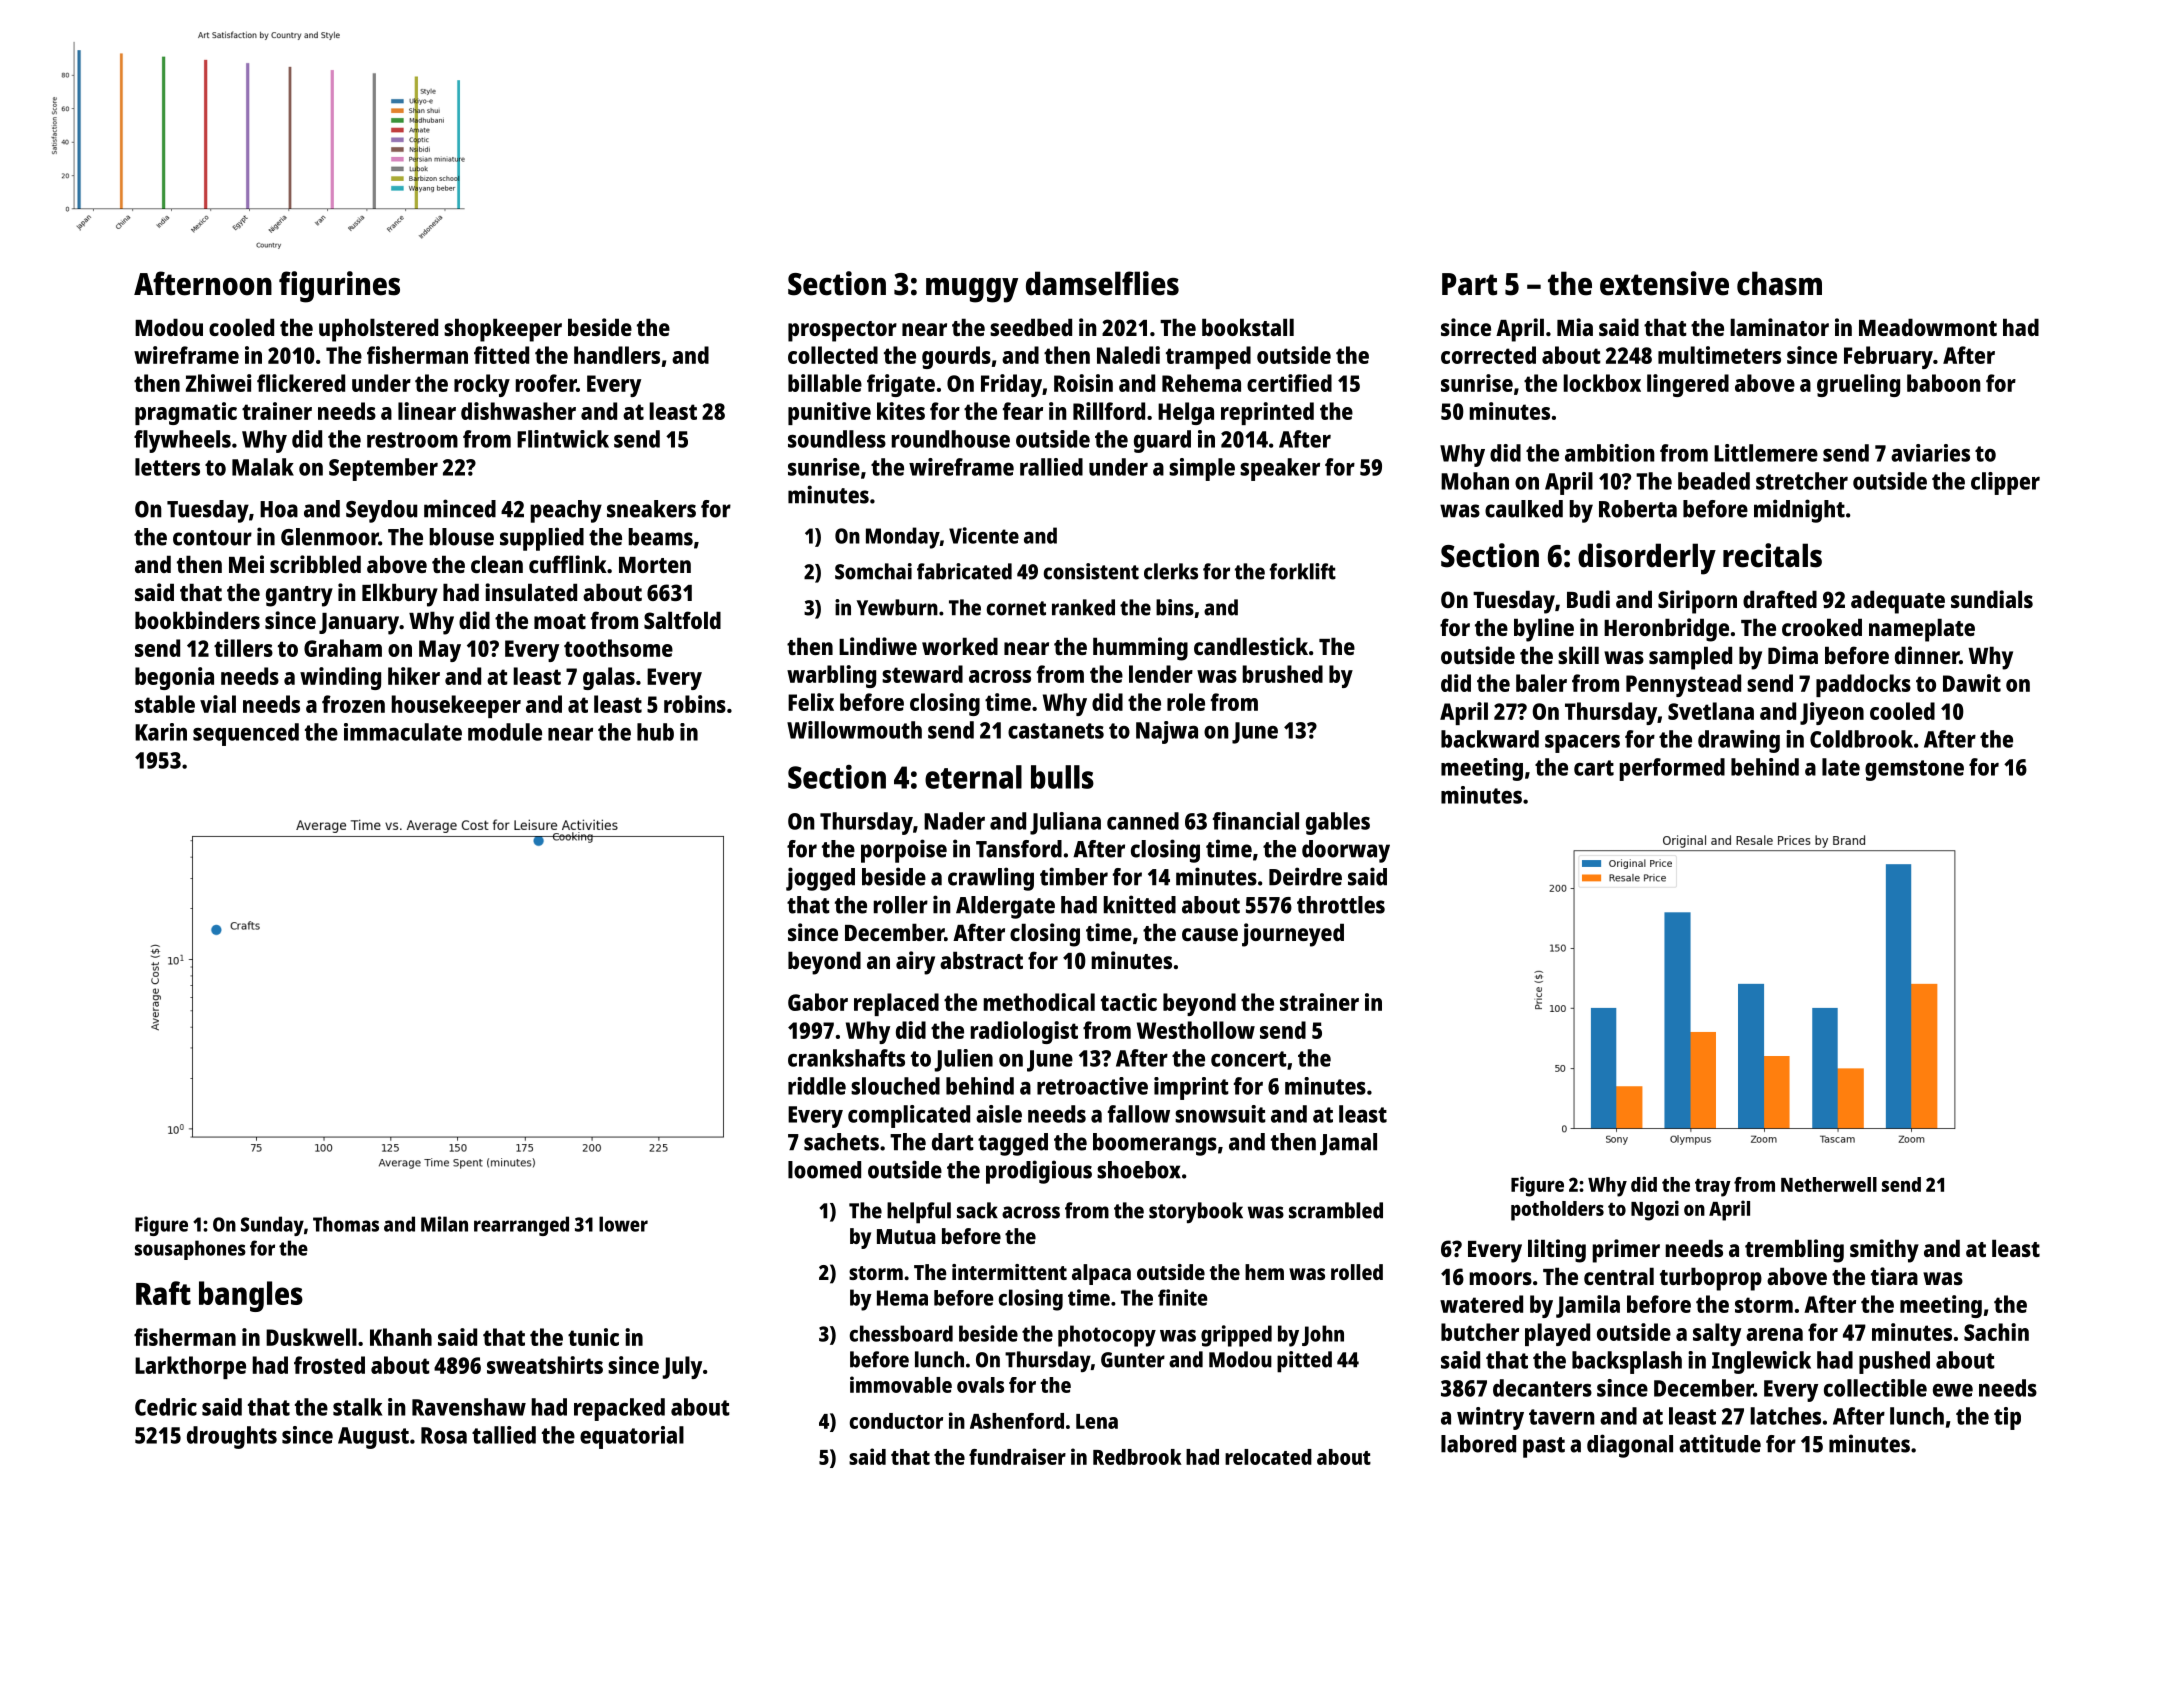 The image size is (2178, 1683). What do you see at coordinates (1171, 571) in the screenshot?
I see `clerks` at bounding box center [1171, 571].
